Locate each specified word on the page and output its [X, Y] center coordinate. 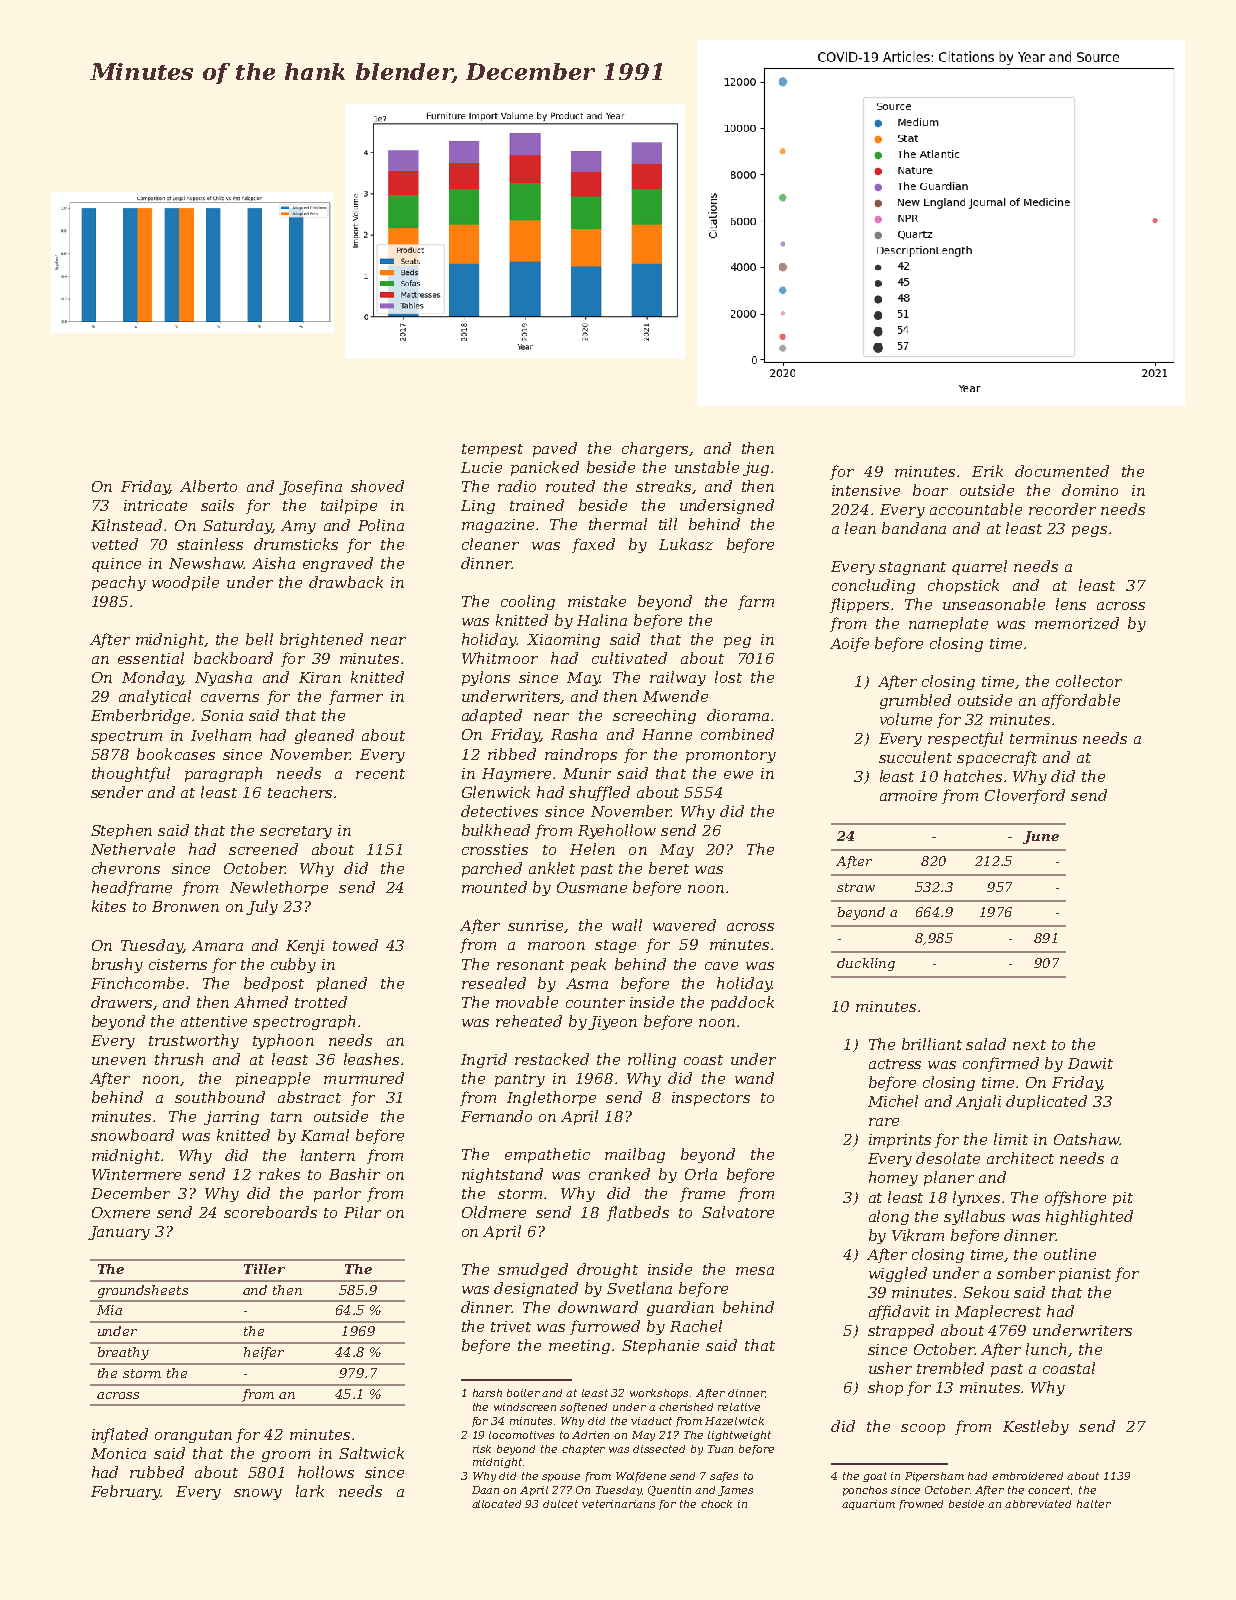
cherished [686, 1407]
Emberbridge [140, 716]
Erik [987, 471]
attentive [214, 1021]
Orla [701, 1174]
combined [737, 734]
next [1029, 1045]
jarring [231, 1118]
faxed [593, 545]
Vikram [918, 1235]
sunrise [535, 925]
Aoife [849, 644]
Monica [118, 1453]
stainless [210, 544]
